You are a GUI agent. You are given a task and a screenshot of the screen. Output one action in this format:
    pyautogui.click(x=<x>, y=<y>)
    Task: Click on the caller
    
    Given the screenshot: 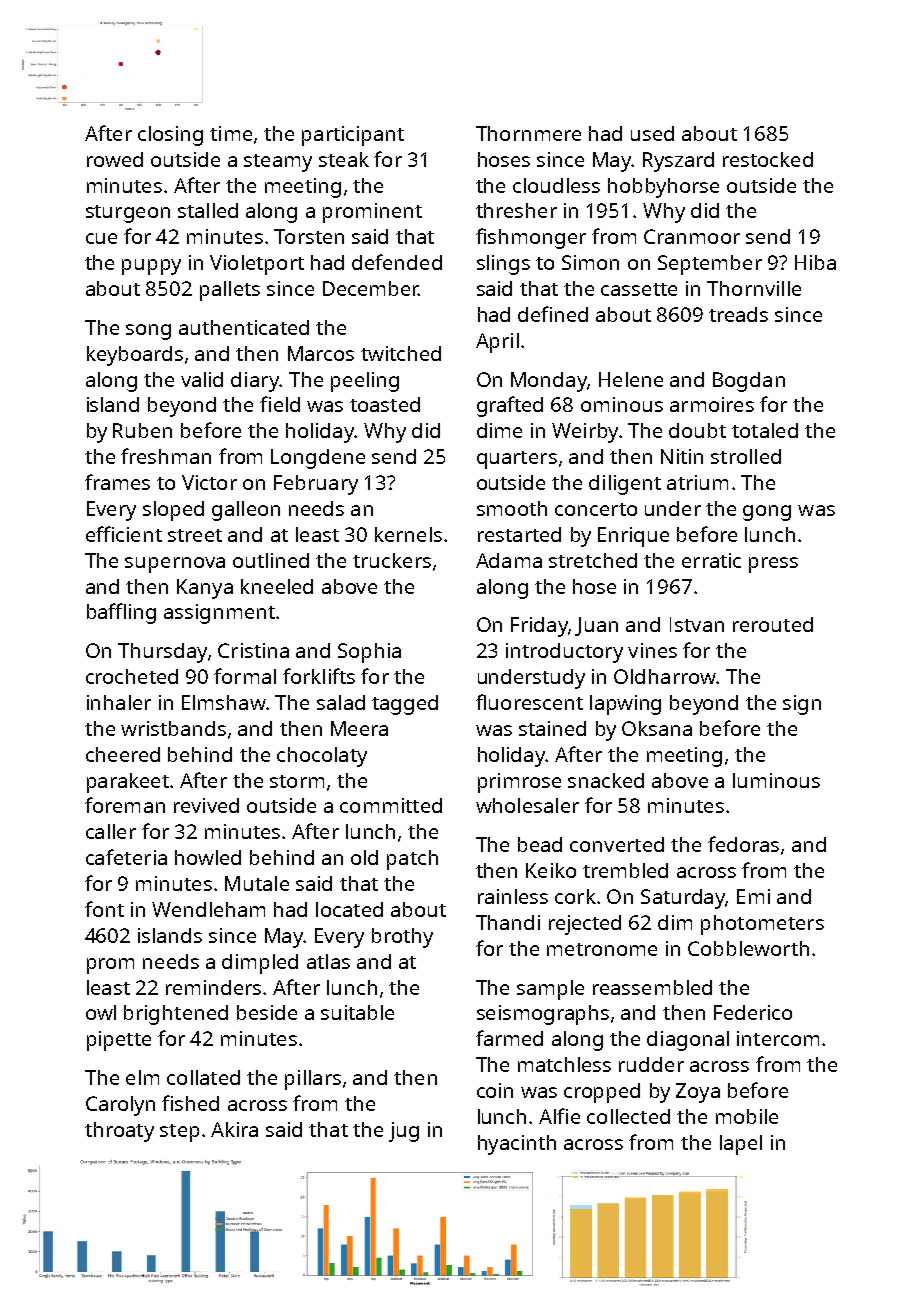 What is the action you would take?
    pyautogui.click(x=111, y=831)
